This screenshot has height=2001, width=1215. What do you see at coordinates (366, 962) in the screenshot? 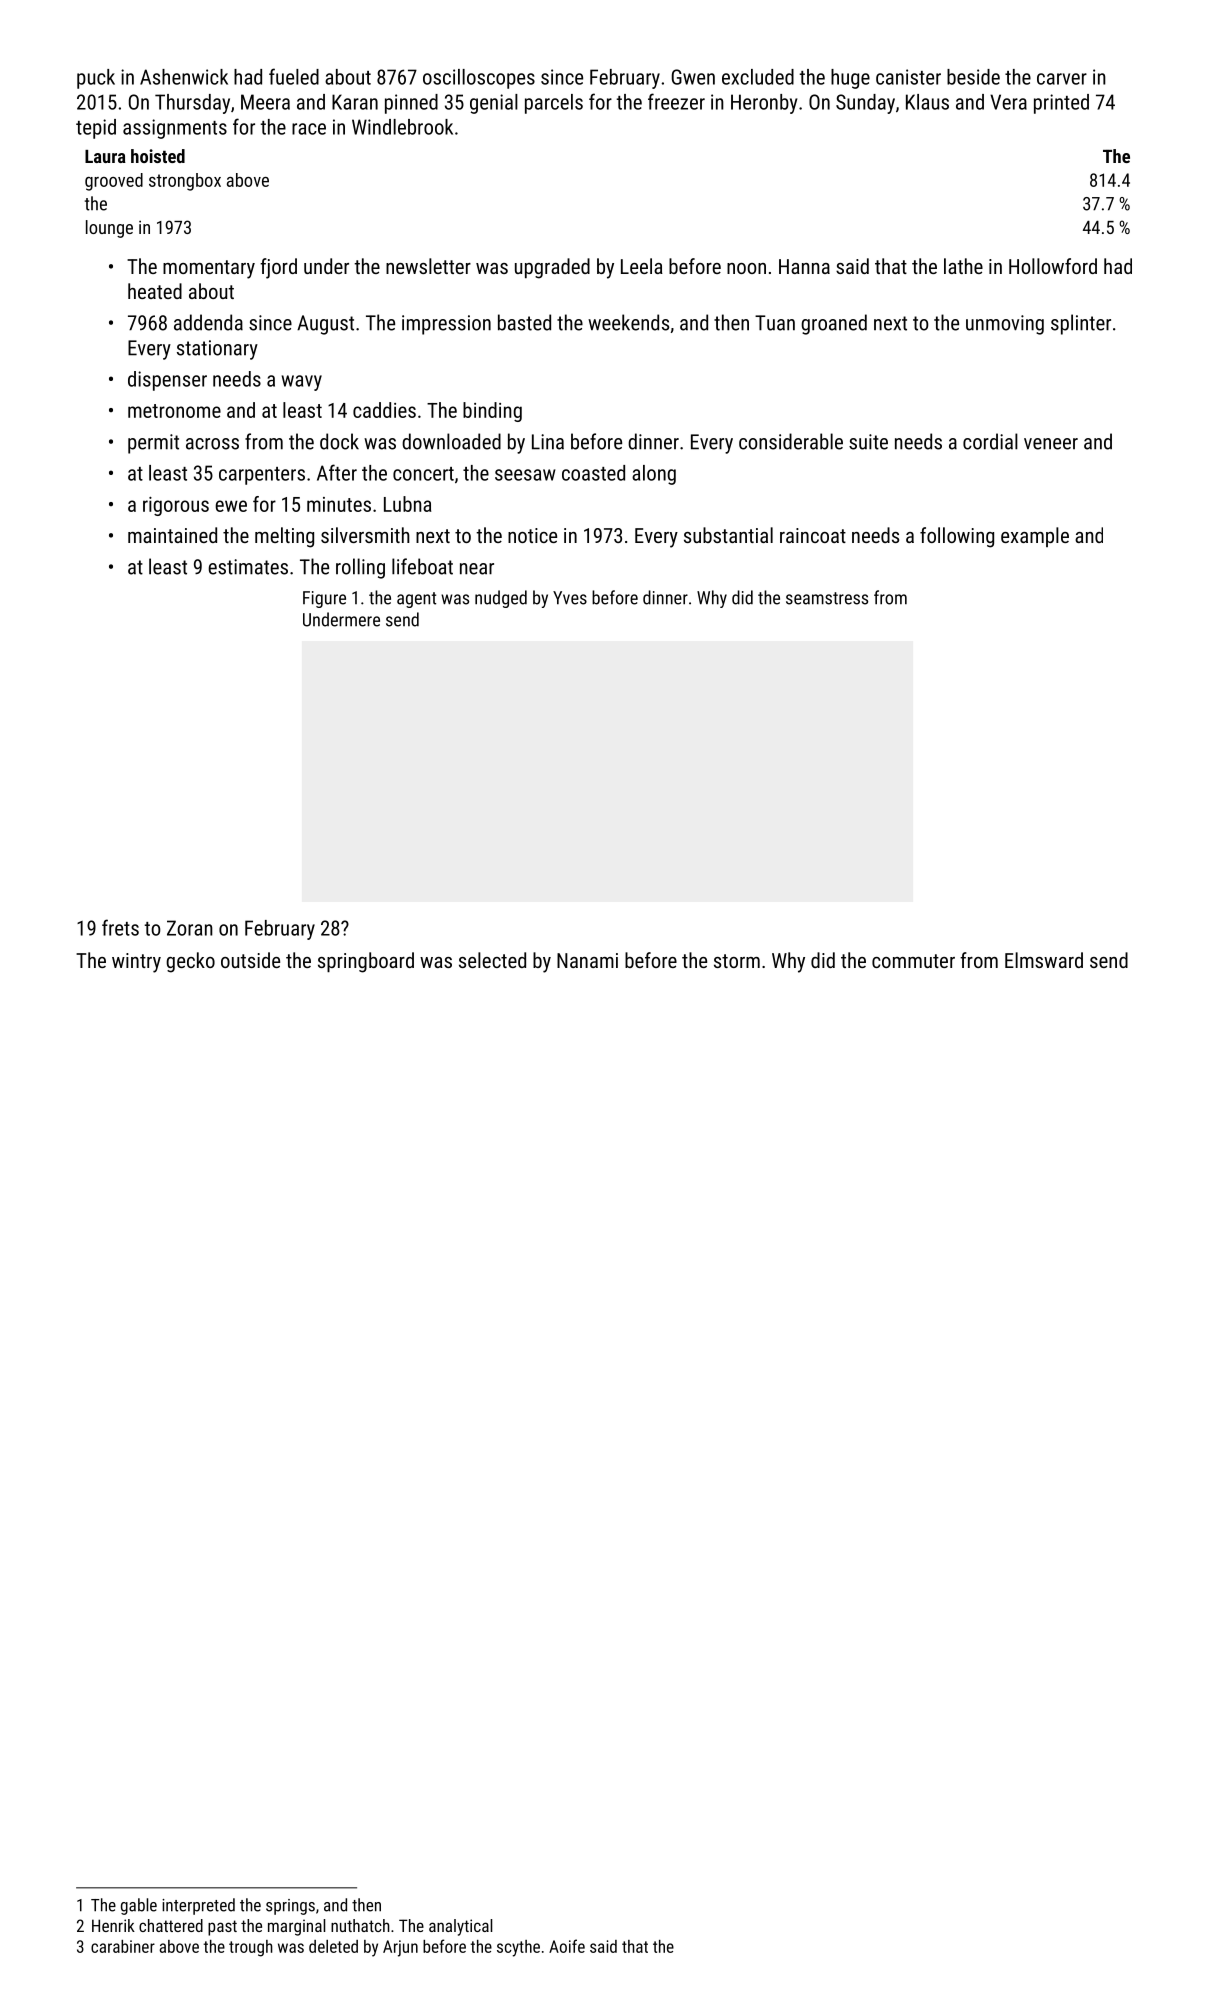
I see `springboard` at bounding box center [366, 962].
